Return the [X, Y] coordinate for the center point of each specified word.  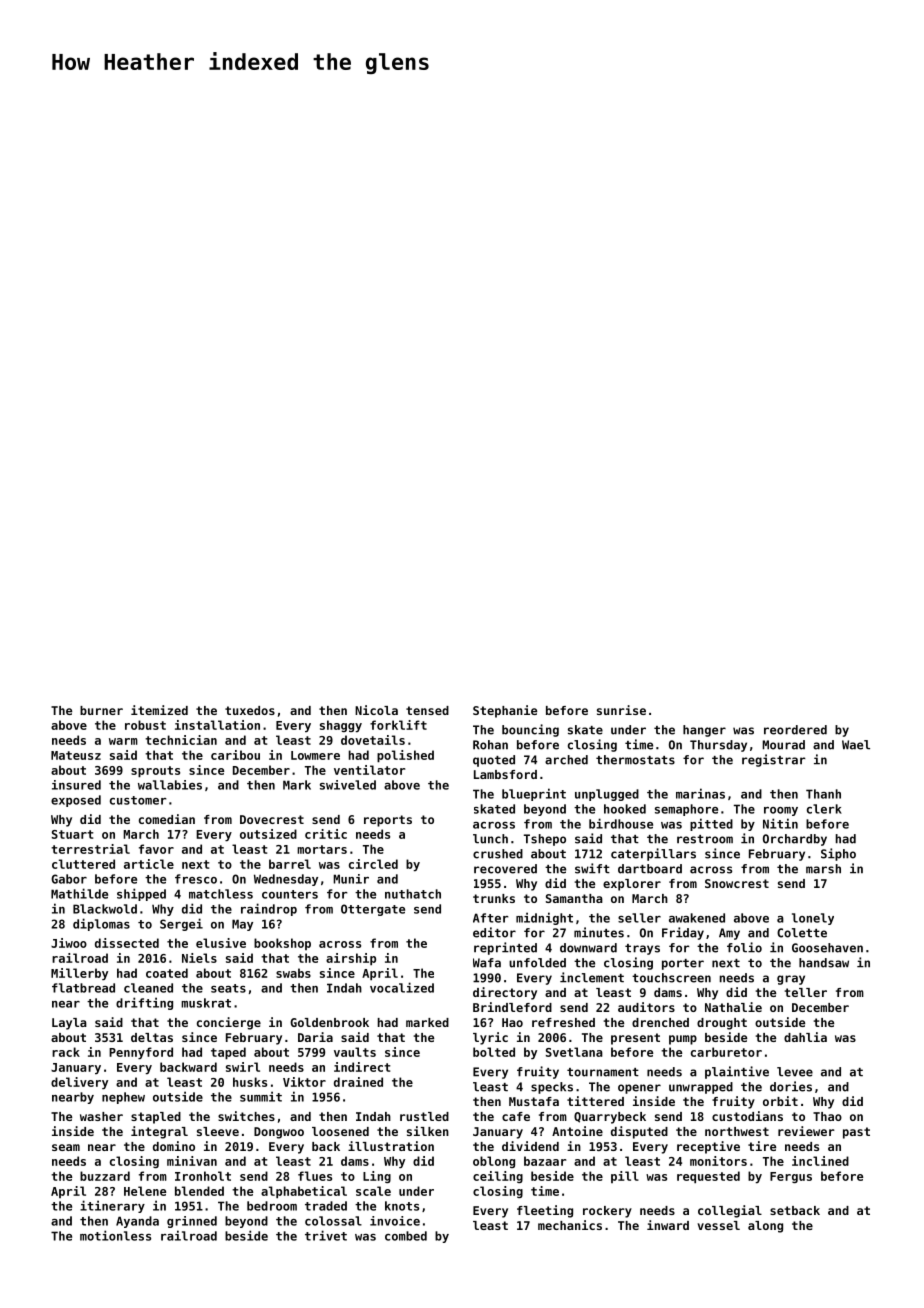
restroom [705, 839]
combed [406, 1236]
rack [66, 1052]
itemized [159, 710]
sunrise [621, 710]
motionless [115, 1235]
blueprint [534, 794]
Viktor [304, 1082]
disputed [639, 1132]
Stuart [73, 834]
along [765, 1227]
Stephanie [505, 711]
